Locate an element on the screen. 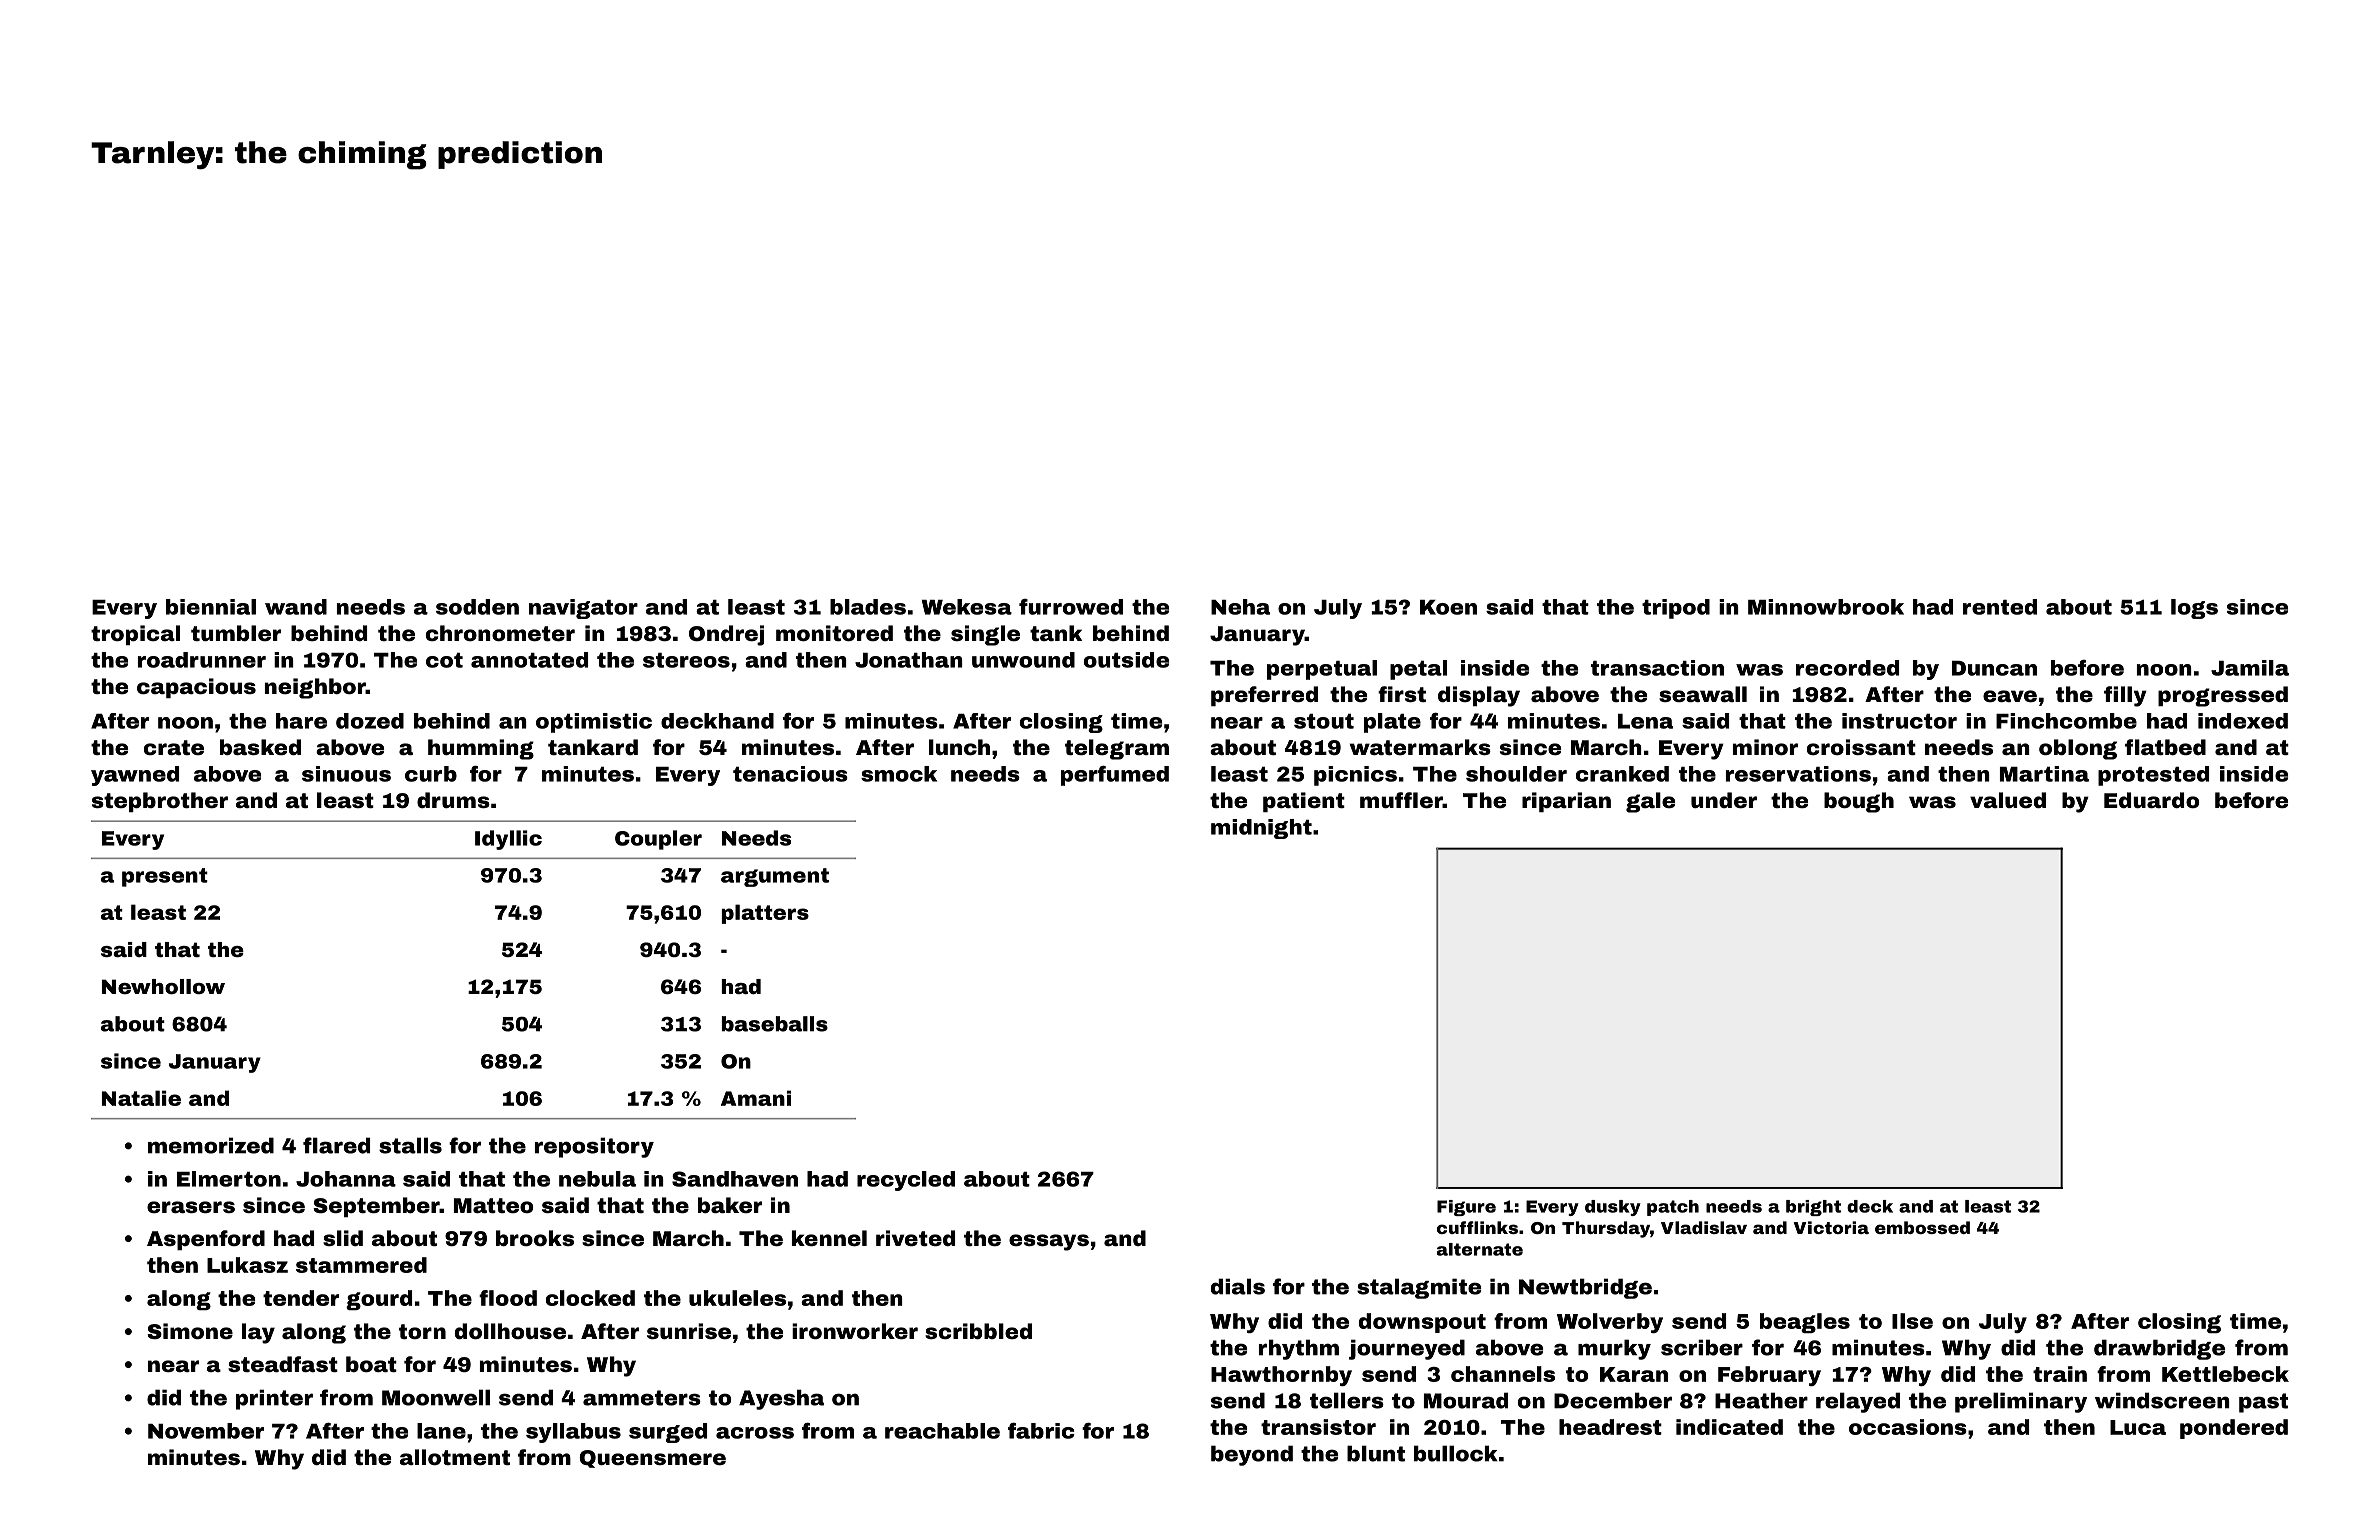 Image resolution: width=2380 pixels, height=1540 pixels. telegram is located at coordinates (1117, 749).
